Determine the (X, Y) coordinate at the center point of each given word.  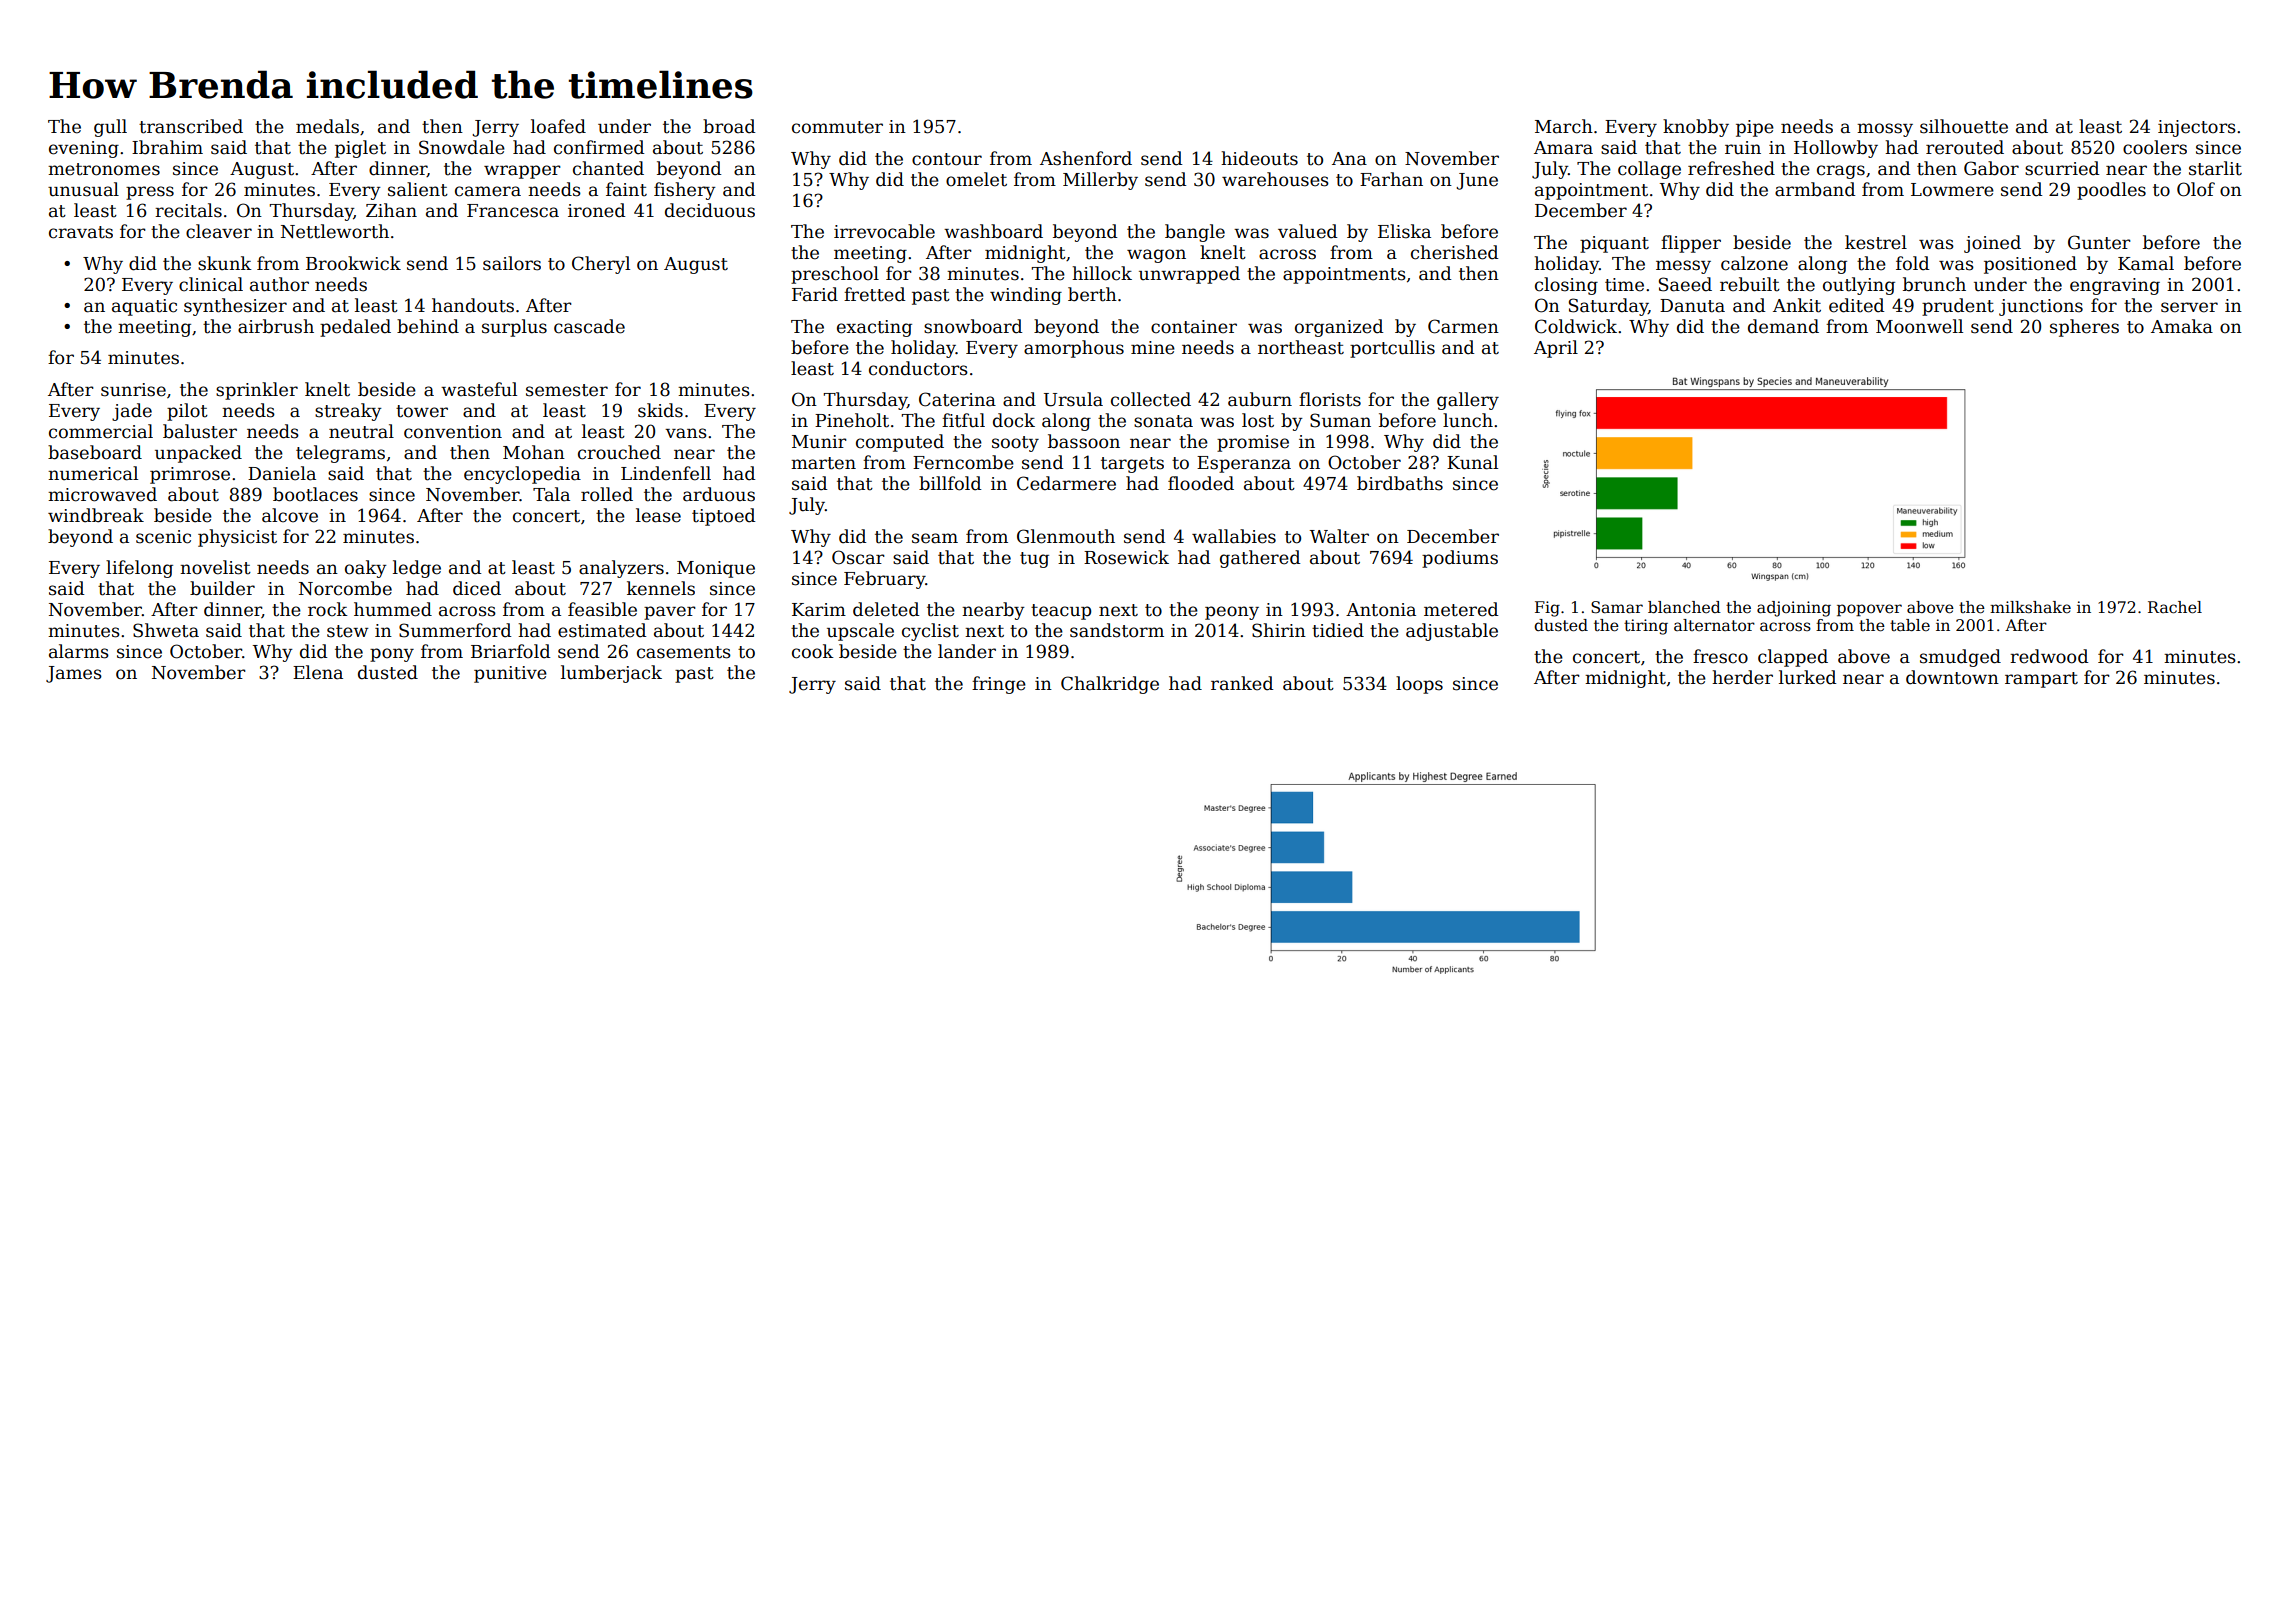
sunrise (133, 390)
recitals (188, 210)
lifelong (139, 569)
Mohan (534, 452)
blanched (1684, 607)
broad (729, 126)
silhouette (1964, 126)
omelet (976, 179)
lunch (1468, 420)
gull (110, 128)
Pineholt (852, 420)
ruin (1743, 148)
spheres (2084, 328)
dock (1014, 420)
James (74, 674)
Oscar (858, 557)
